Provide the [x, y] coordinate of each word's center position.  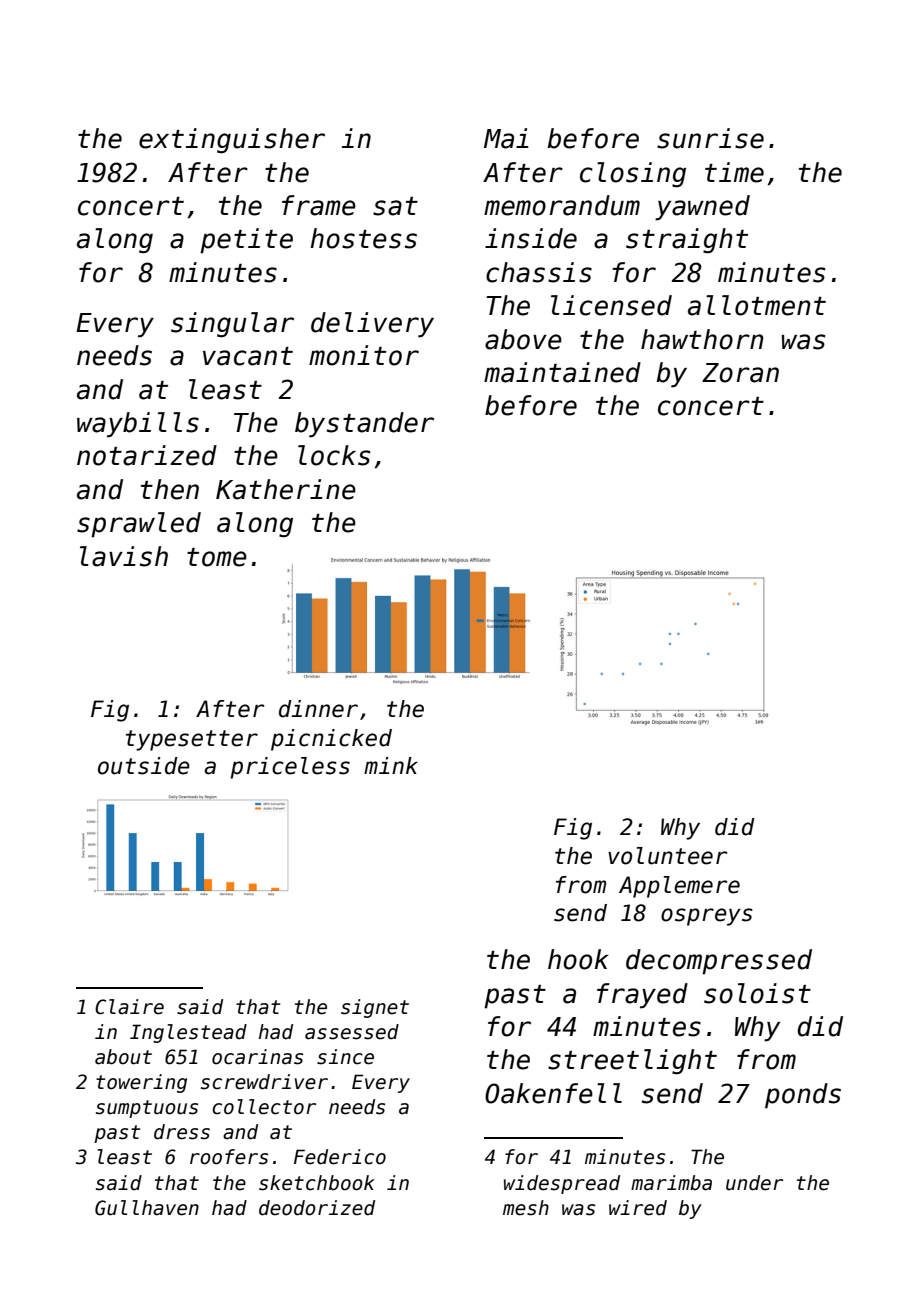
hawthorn [702, 339]
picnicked [331, 740]
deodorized [317, 1208]
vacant [248, 356]
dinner [318, 709]
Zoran [740, 373]
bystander [364, 425]
